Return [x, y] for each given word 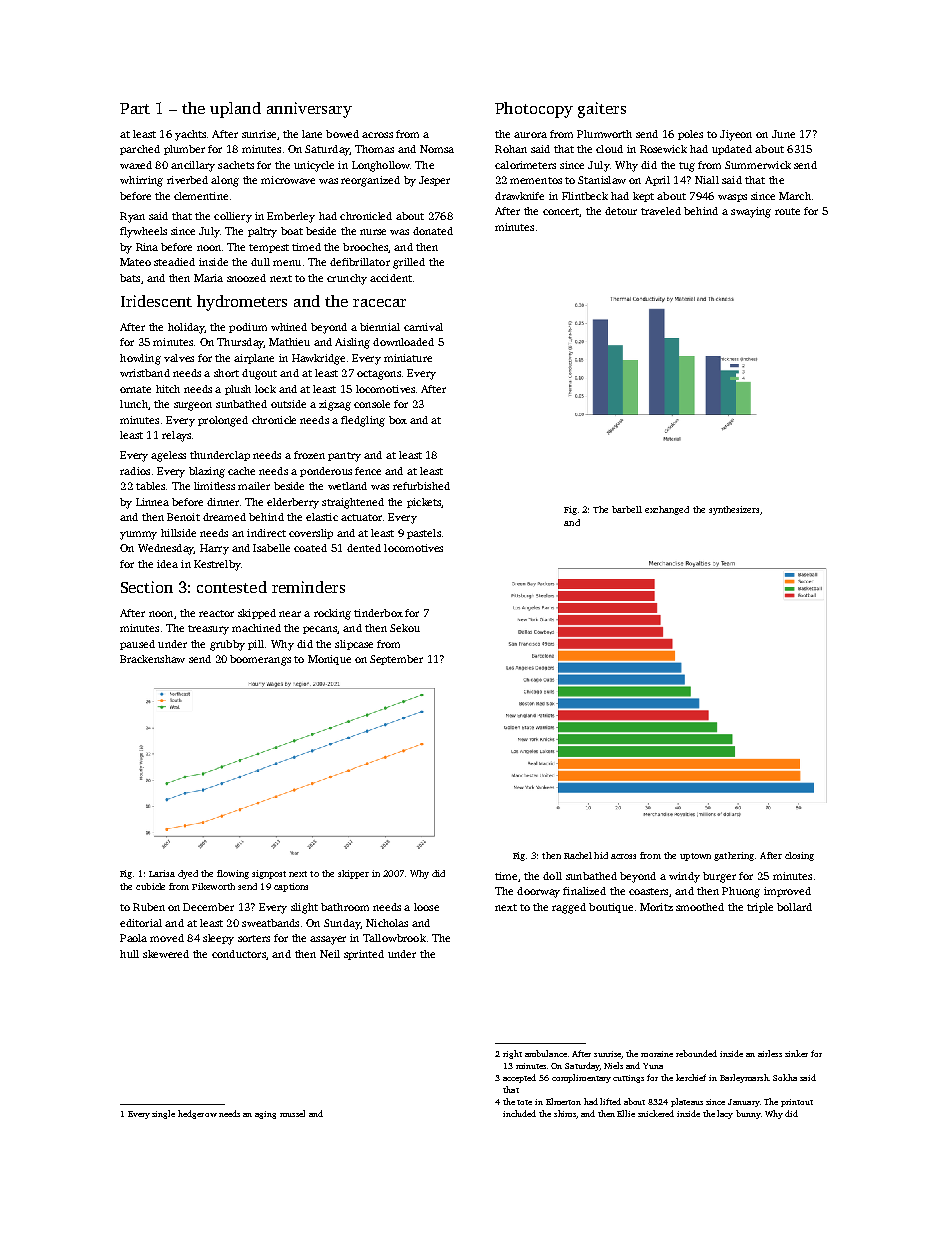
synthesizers [734, 510]
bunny [748, 1114]
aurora [530, 135]
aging [265, 1115]
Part [135, 108]
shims [565, 1113]
